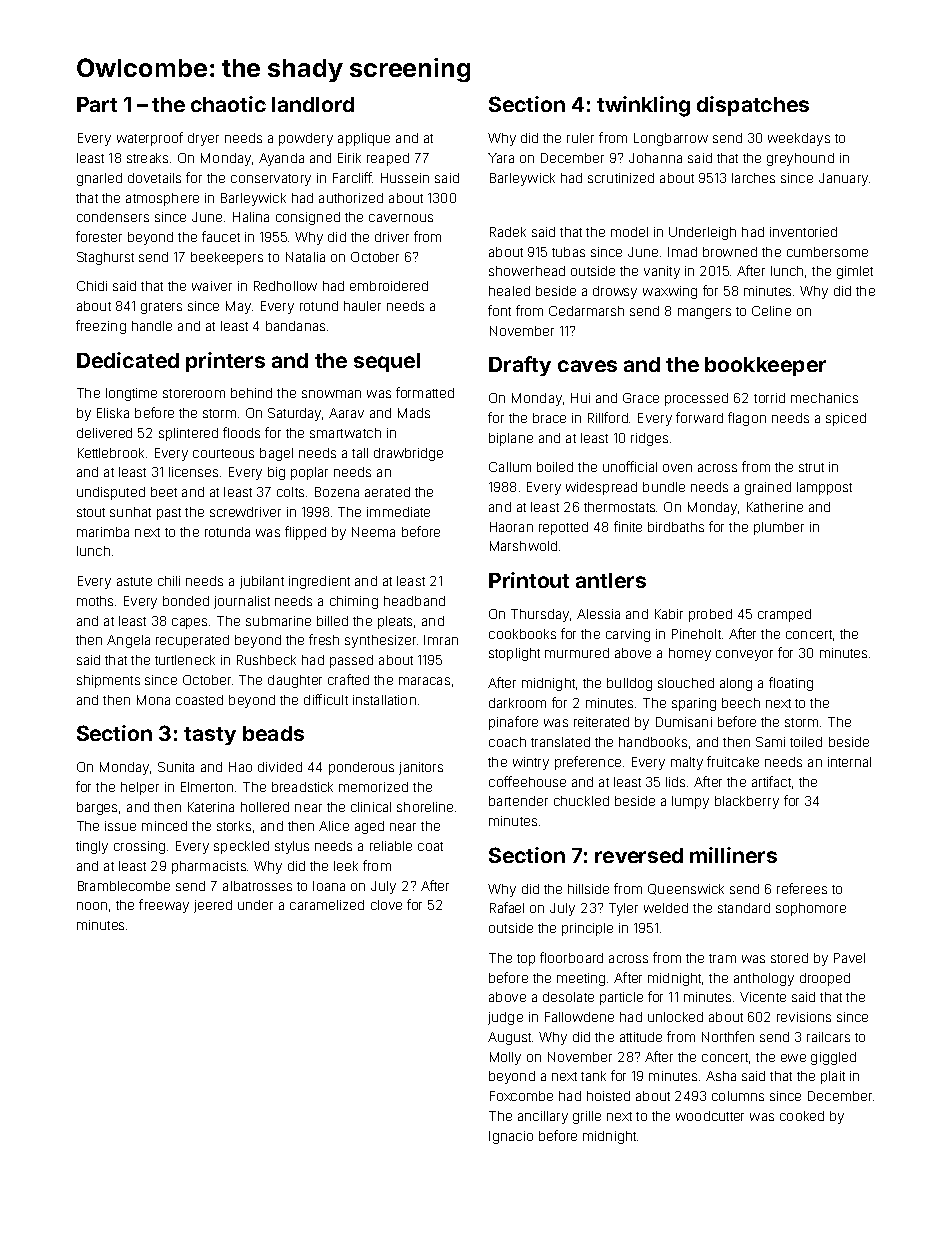  Describe the element at coordinates (238, 307) in the image. I see `May` at that location.
